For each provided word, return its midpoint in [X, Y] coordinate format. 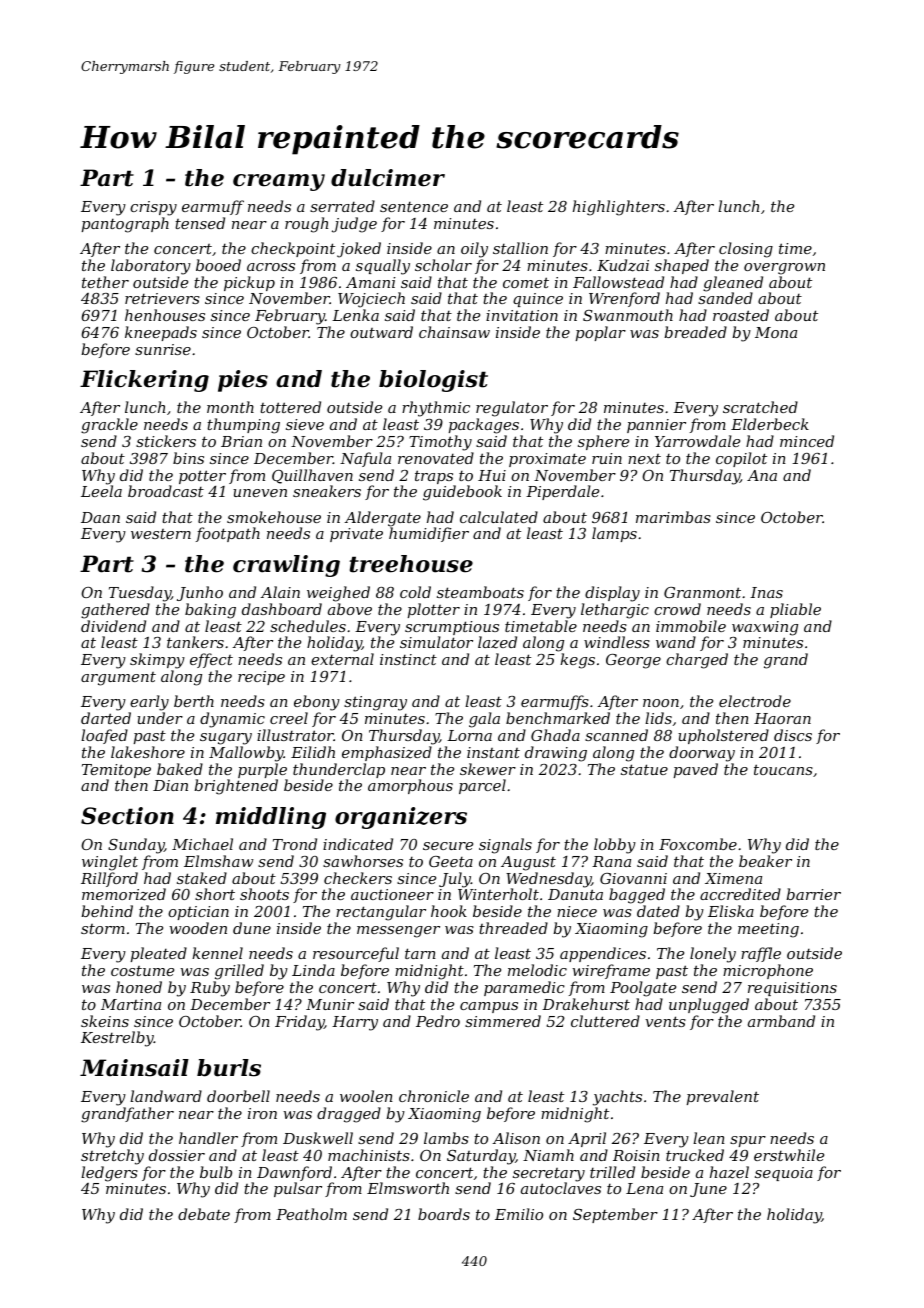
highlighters [619, 208]
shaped [682, 266]
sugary [226, 739]
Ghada [555, 735]
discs [793, 735]
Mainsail [134, 1068]
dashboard [282, 609]
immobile [691, 626]
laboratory [151, 267]
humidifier [429, 535]
